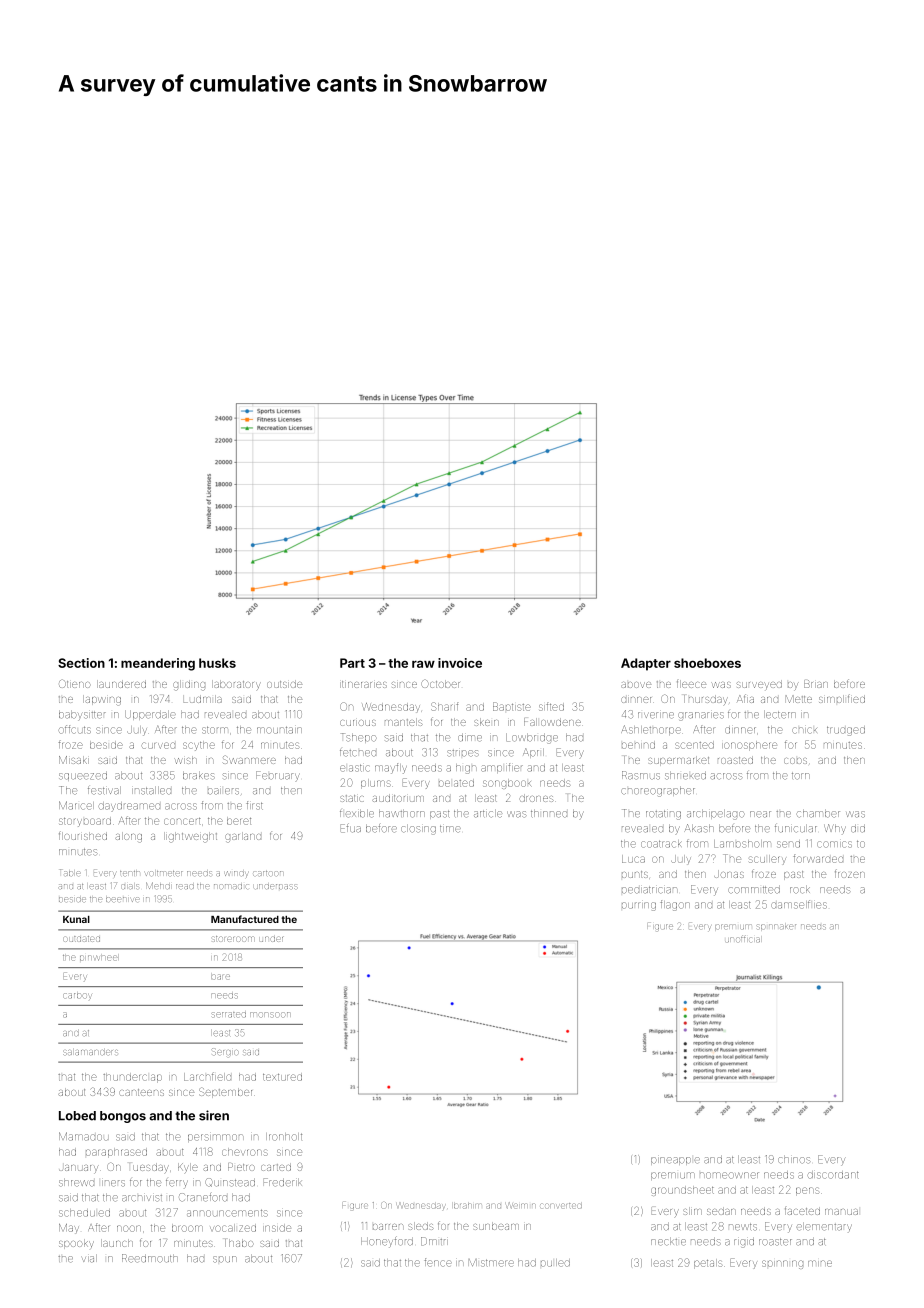  What do you see at coordinates (555, 1263) in the screenshot?
I see `pulled` at bounding box center [555, 1263].
